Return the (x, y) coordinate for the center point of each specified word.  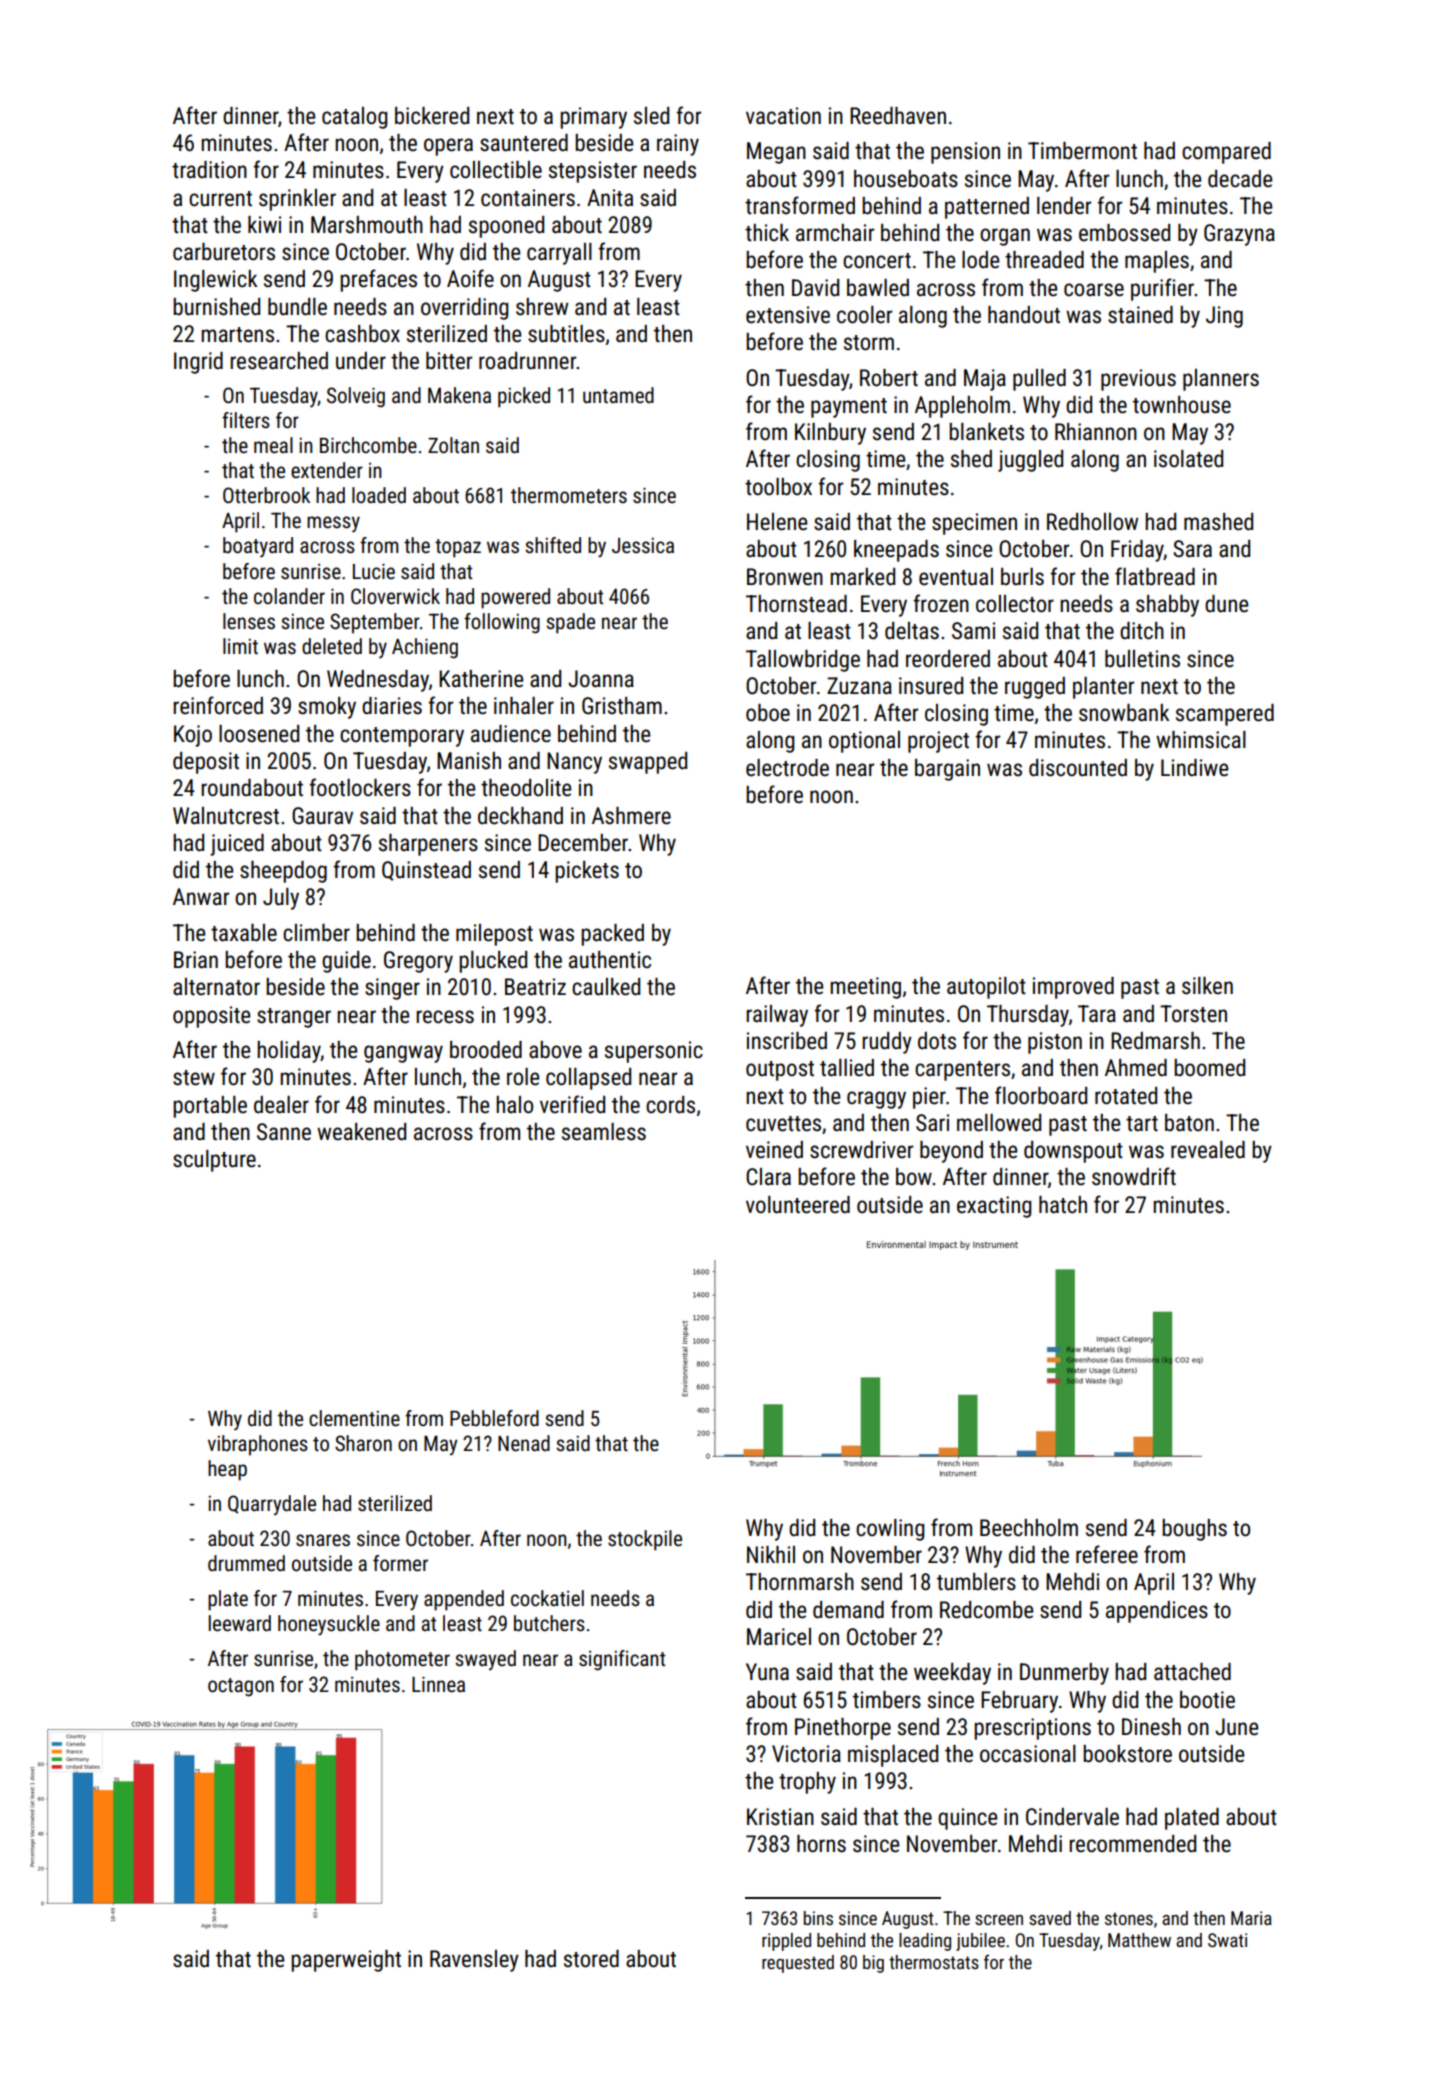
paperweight (346, 1961)
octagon (241, 1687)
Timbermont (1082, 151)
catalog (355, 118)
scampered (1225, 715)
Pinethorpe (843, 1729)
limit (240, 646)
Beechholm (1029, 1528)
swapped (648, 763)
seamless (604, 1132)
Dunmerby (1064, 1674)
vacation (783, 116)
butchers (549, 1623)
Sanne (284, 1132)
